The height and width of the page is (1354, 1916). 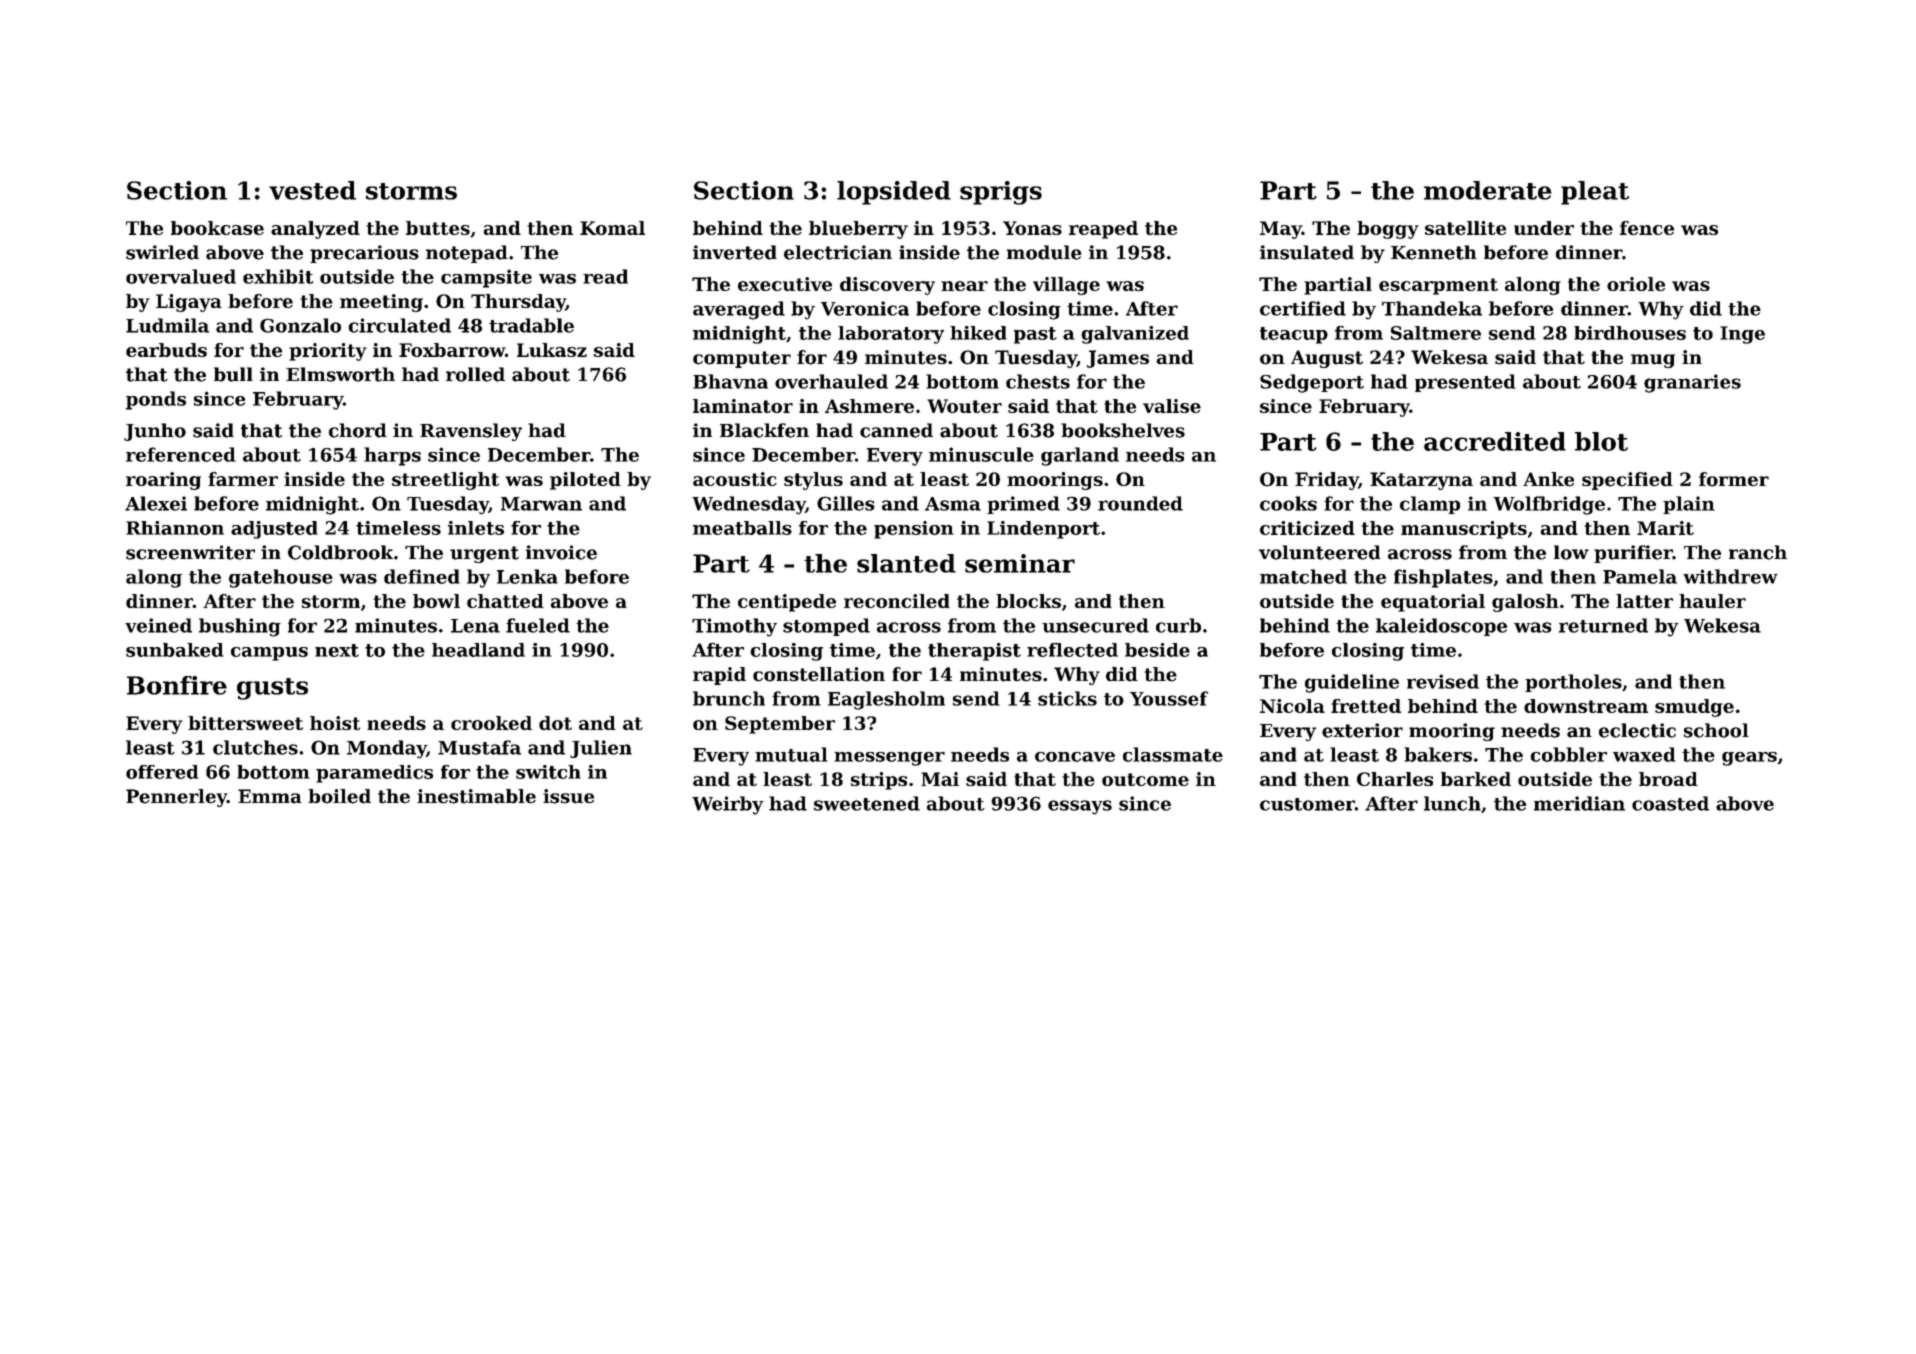 What do you see at coordinates (1080, 807) in the page?
I see `essays` at bounding box center [1080, 807].
